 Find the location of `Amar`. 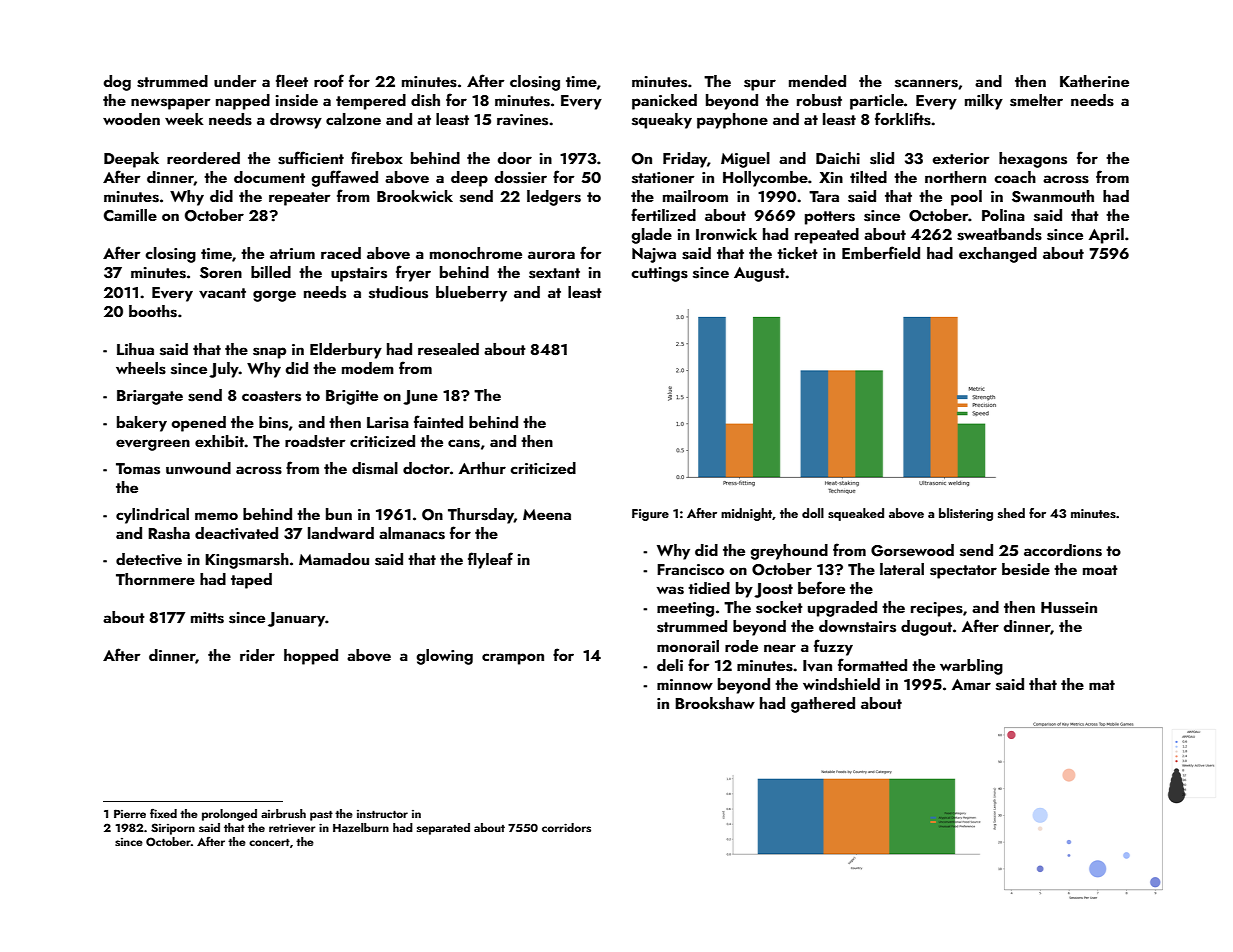

Amar is located at coordinates (971, 684).
